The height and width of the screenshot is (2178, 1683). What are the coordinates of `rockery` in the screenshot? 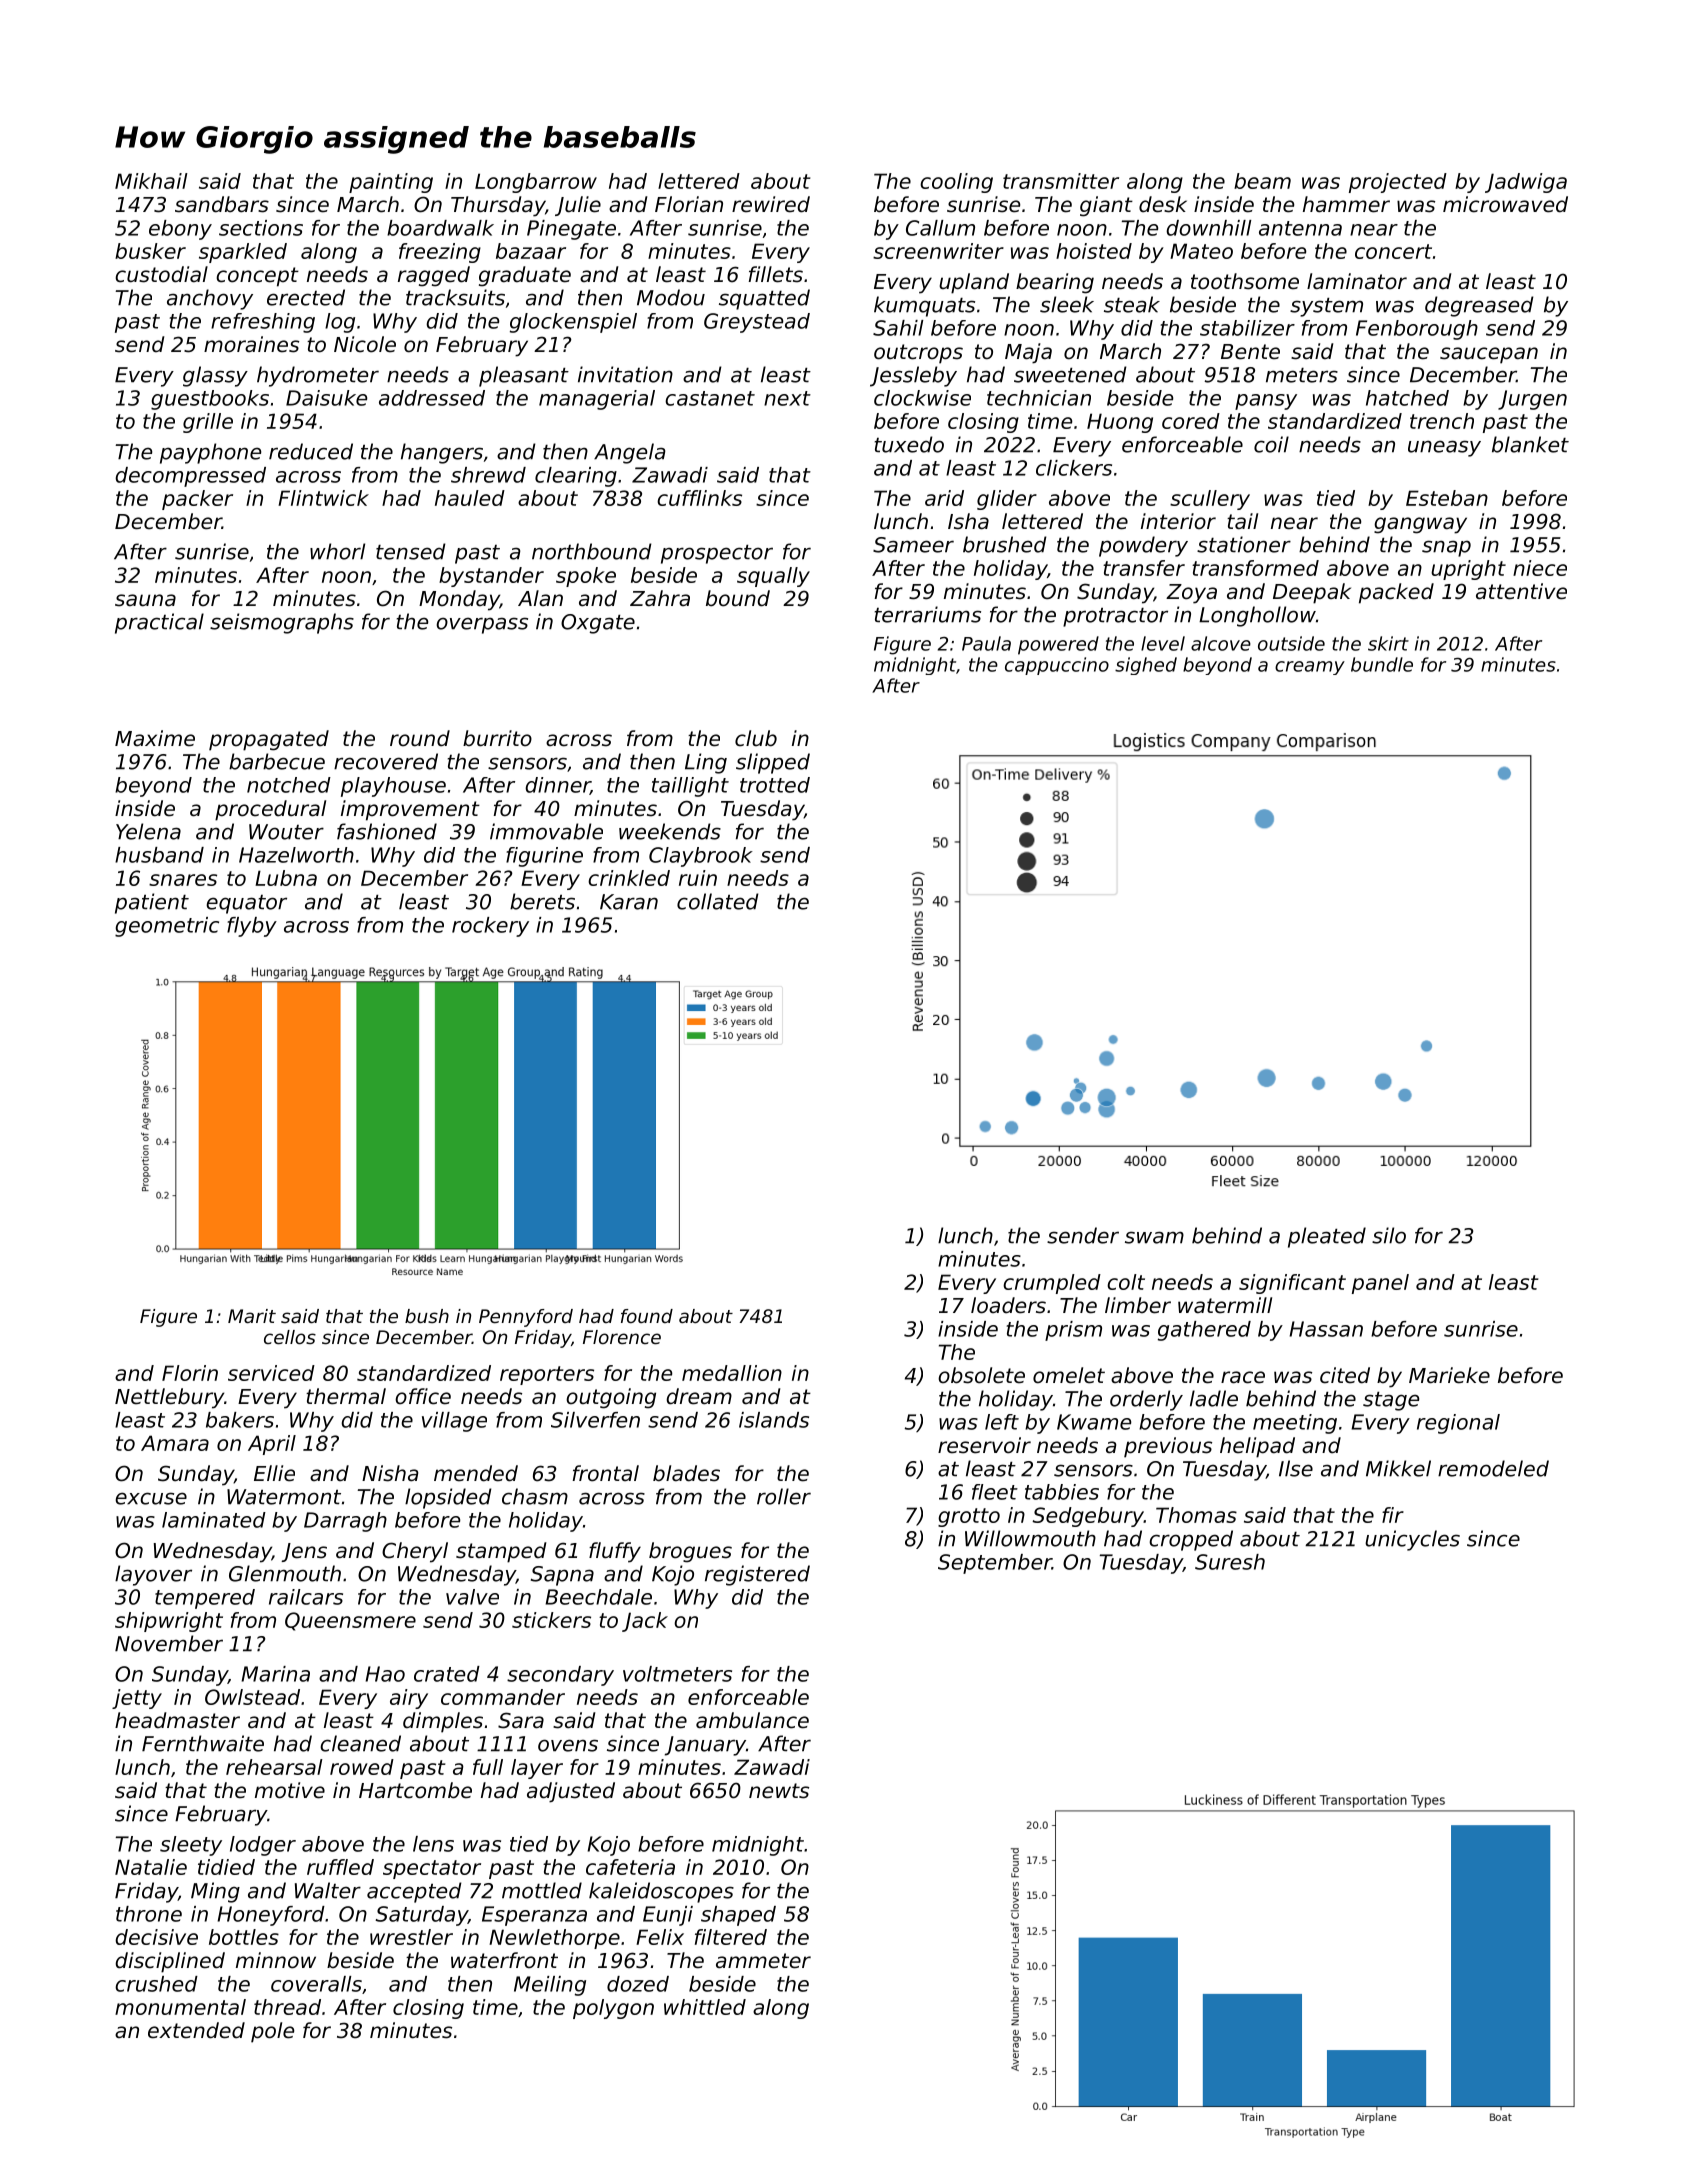 It's located at (490, 927).
